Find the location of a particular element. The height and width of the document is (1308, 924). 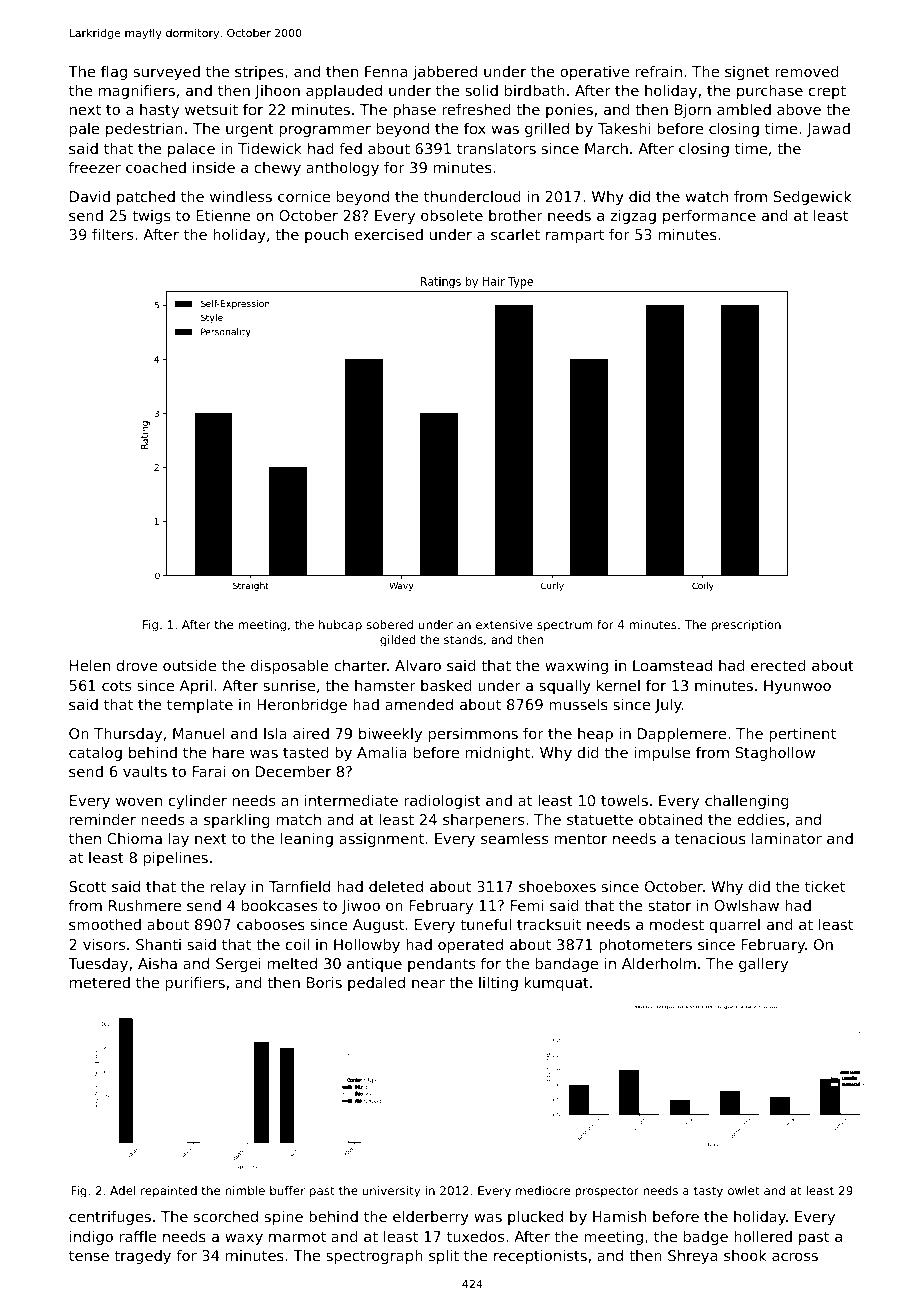

signet is located at coordinates (747, 73).
